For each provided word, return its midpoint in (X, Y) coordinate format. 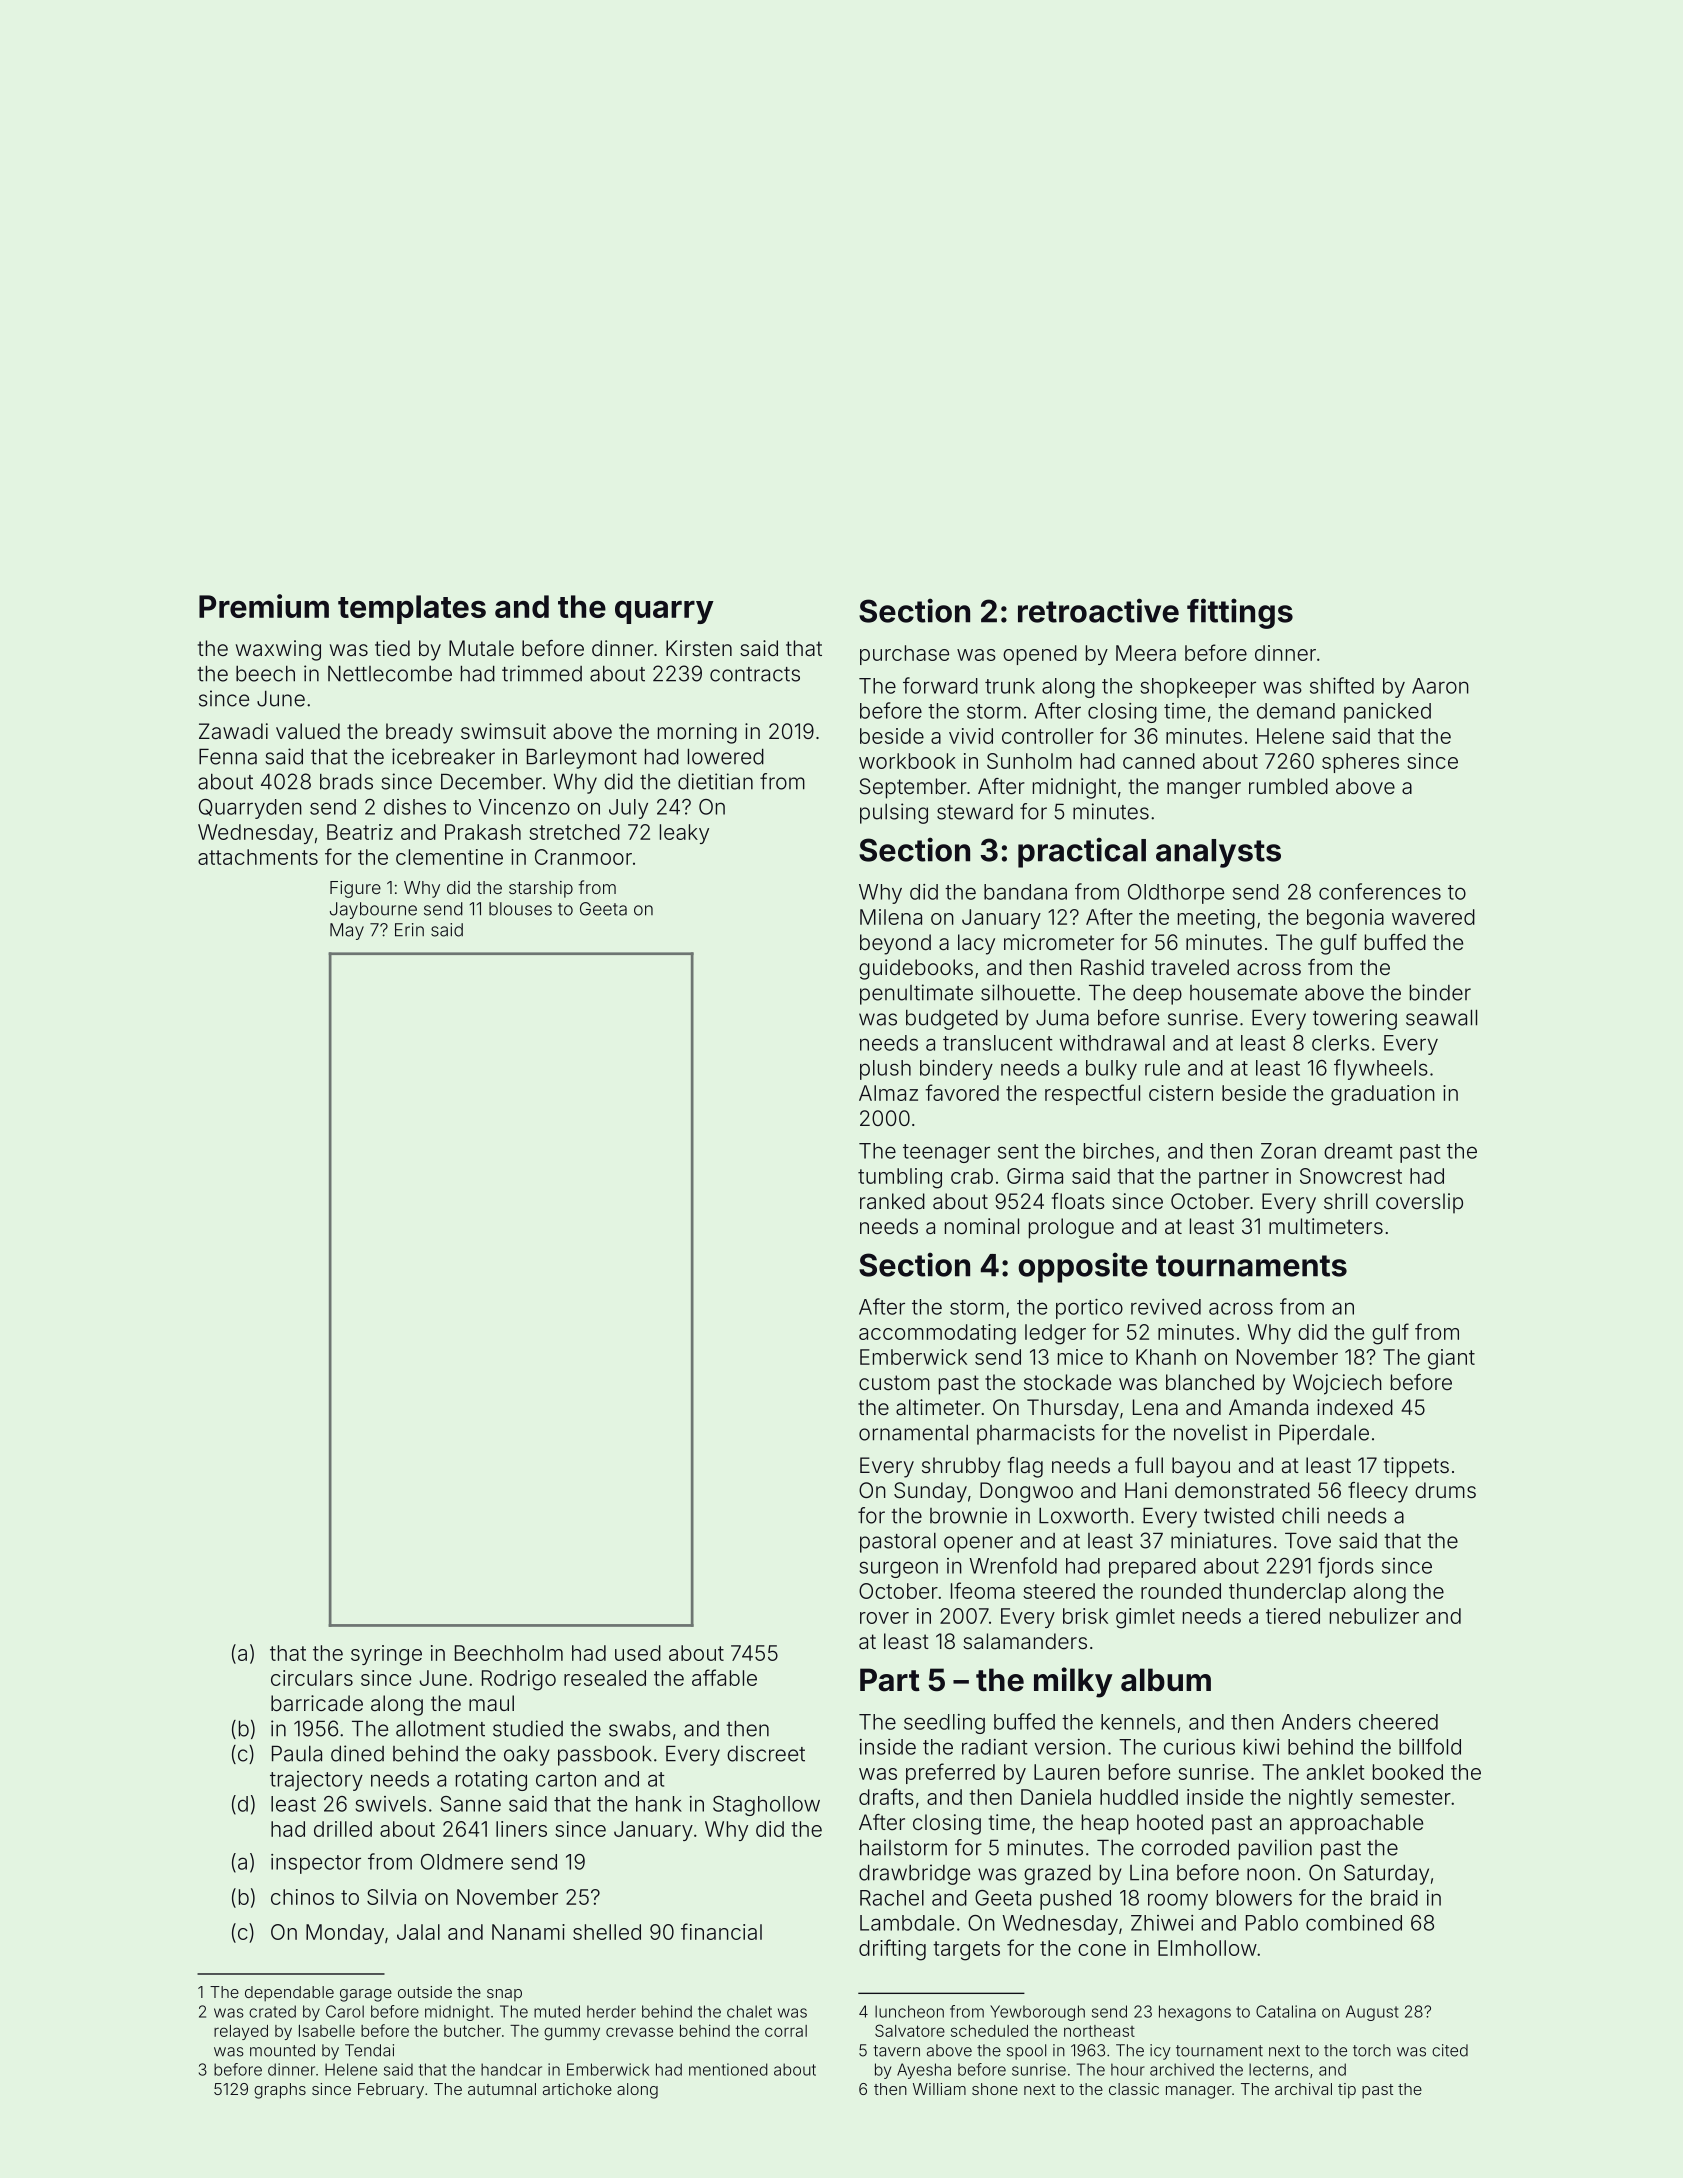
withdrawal (1112, 1043)
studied (528, 1728)
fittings (1240, 613)
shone (995, 2089)
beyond (895, 944)
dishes (415, 807)
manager (1199, 2092)
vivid (971, 736)
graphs (280, 2091)
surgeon (898, 1569)
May (347, 931)
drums (1445, 1490)
